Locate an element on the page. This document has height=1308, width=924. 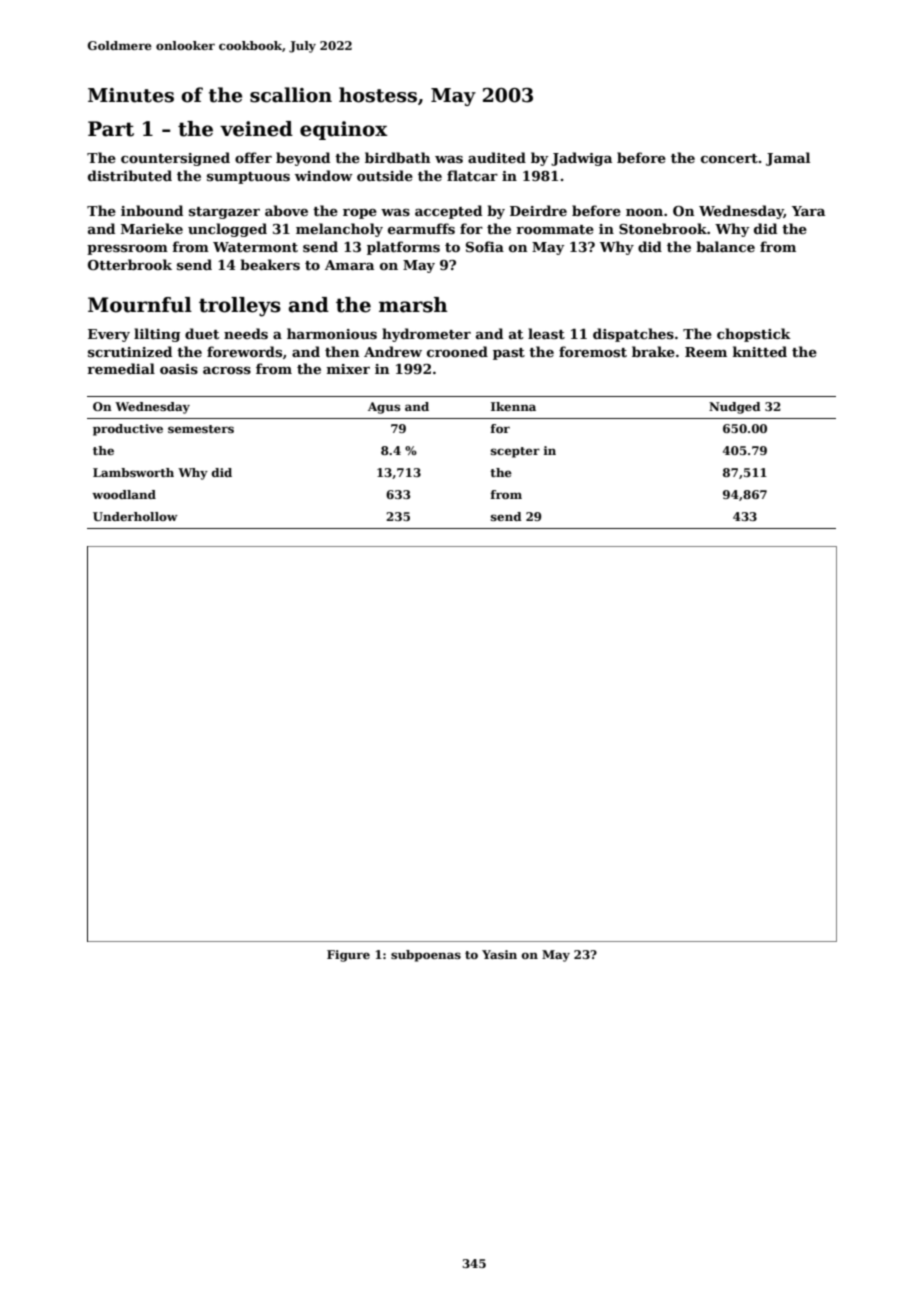
Yasin is located at coordinates (499, 954).
